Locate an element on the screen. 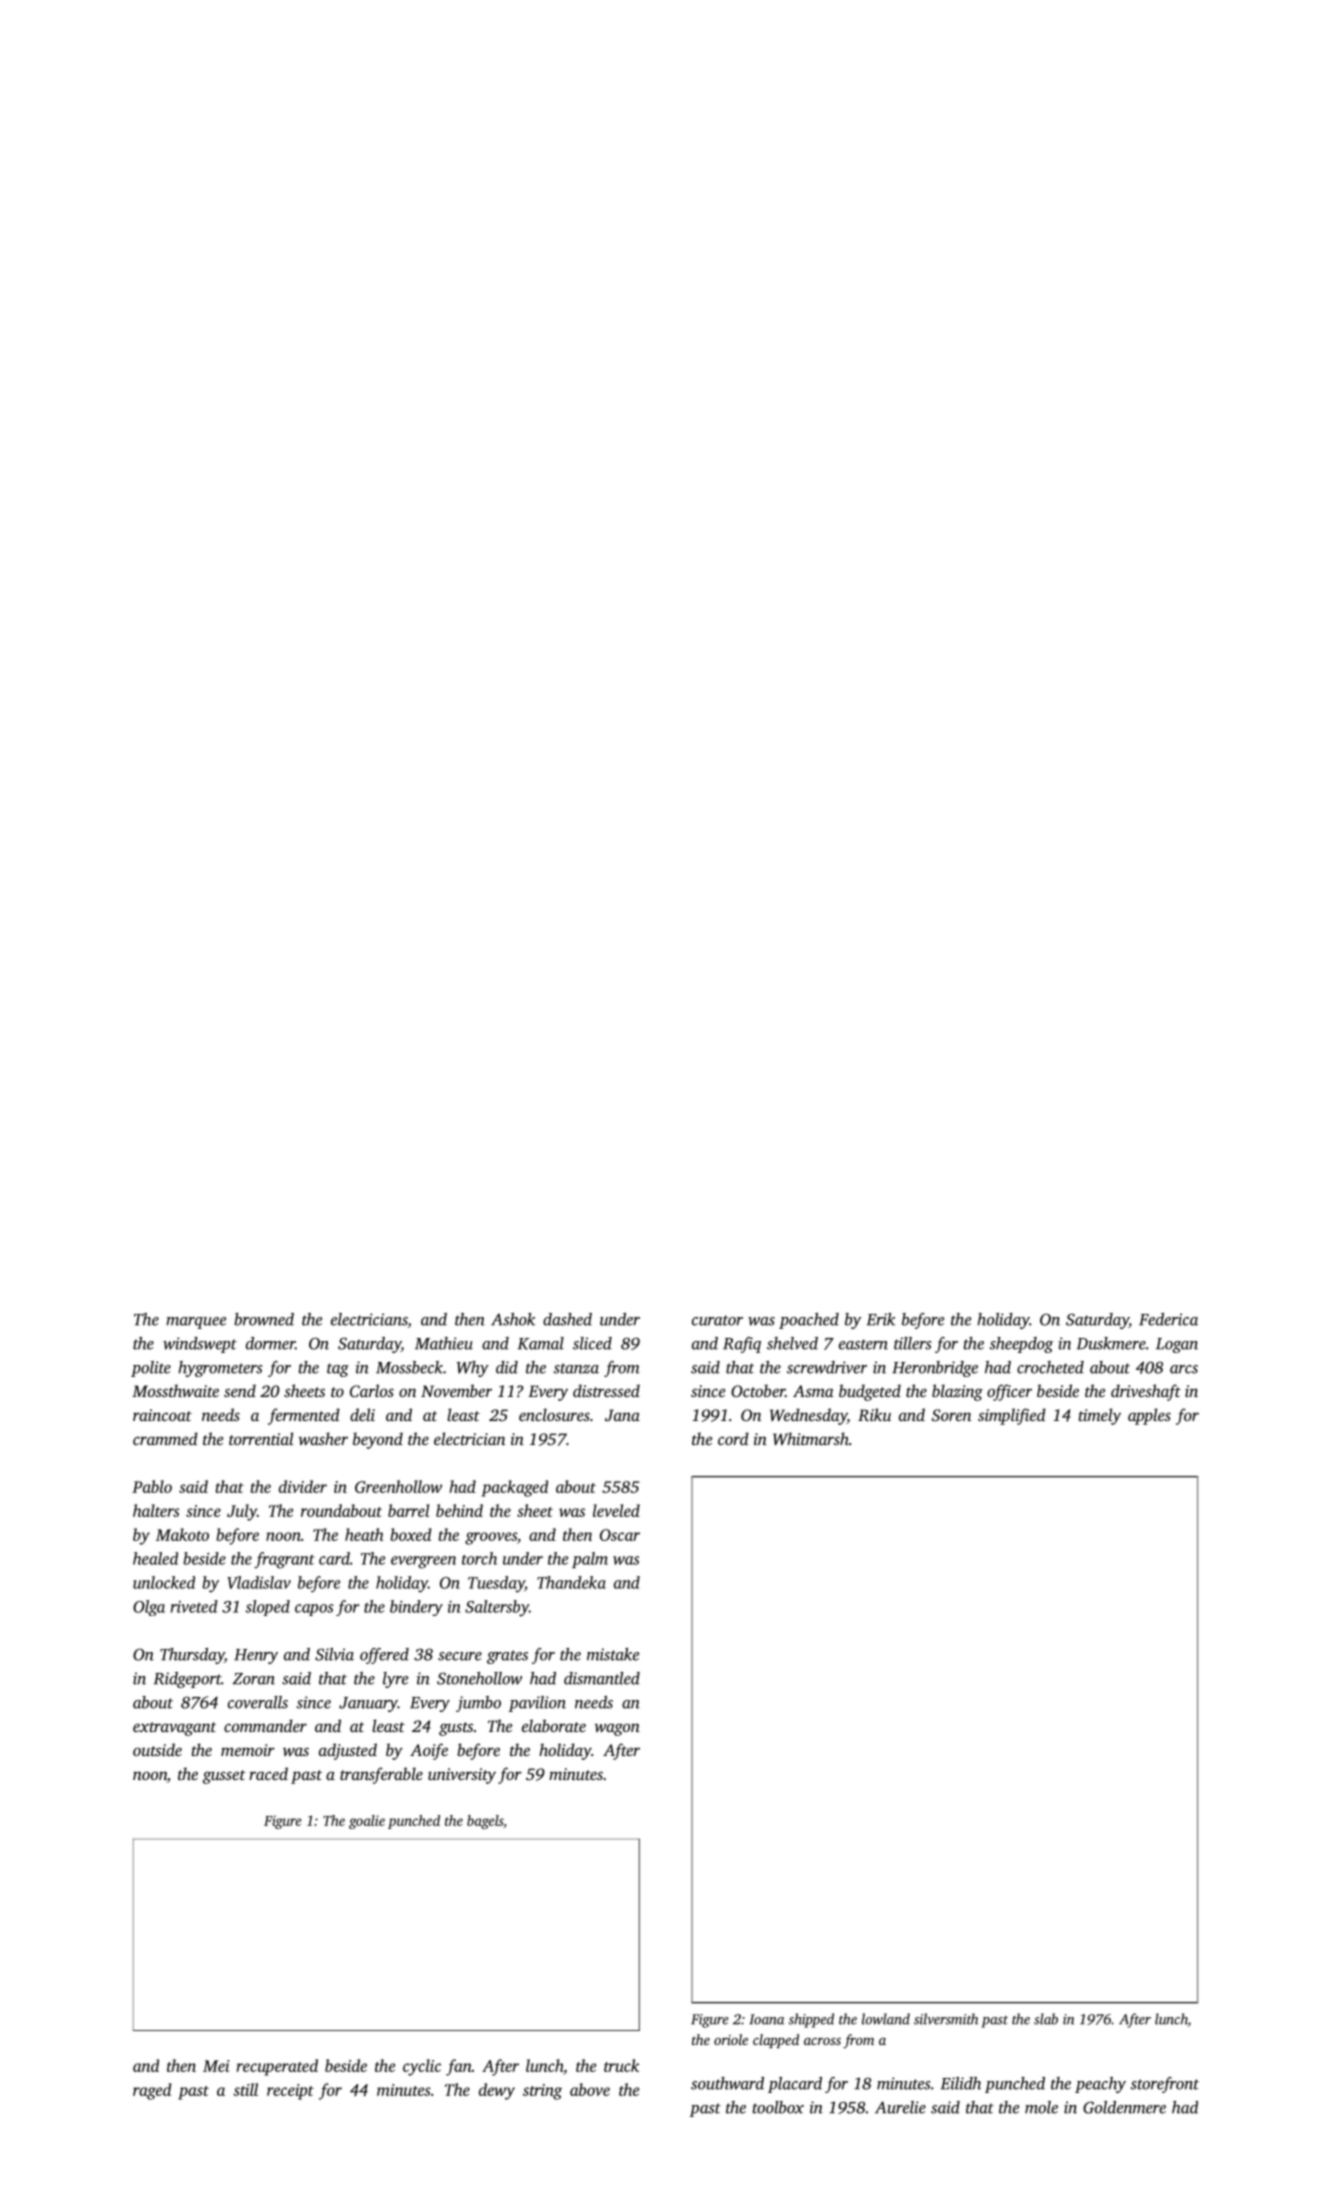  wagon is located at coordinates (617, 1729).
